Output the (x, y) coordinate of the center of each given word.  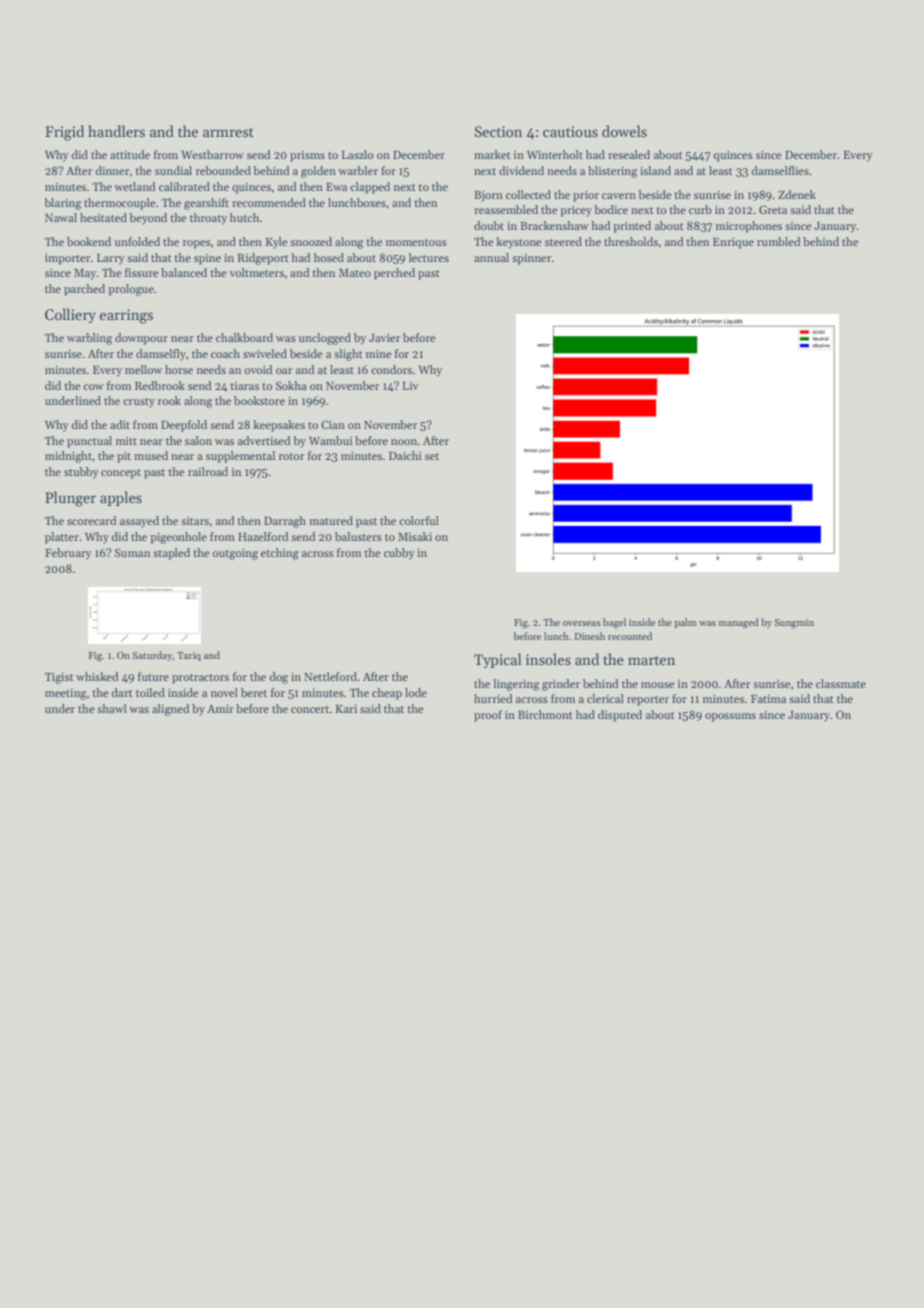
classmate (841, 683)
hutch (244, 217)
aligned (171, 710)
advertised (264, 440)
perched (394, 274)
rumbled (779, 241)
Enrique (733, 243)
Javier (384, 337)
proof (488, 716)
